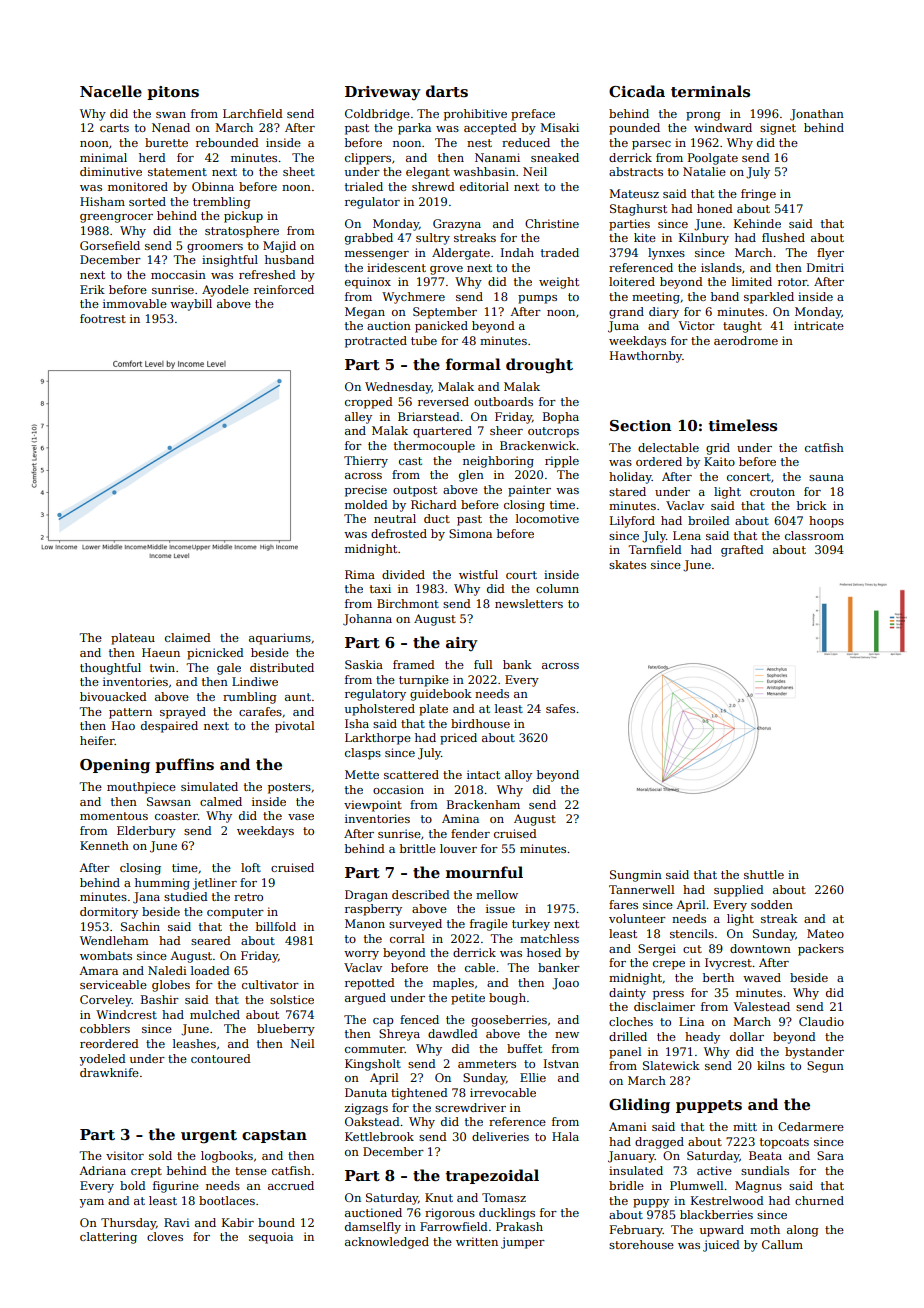 The height and width of the screenshot is (1308, 924). Describe the element at coordinates (562, 462) in the screenshot. I see `ripple` at that location.
